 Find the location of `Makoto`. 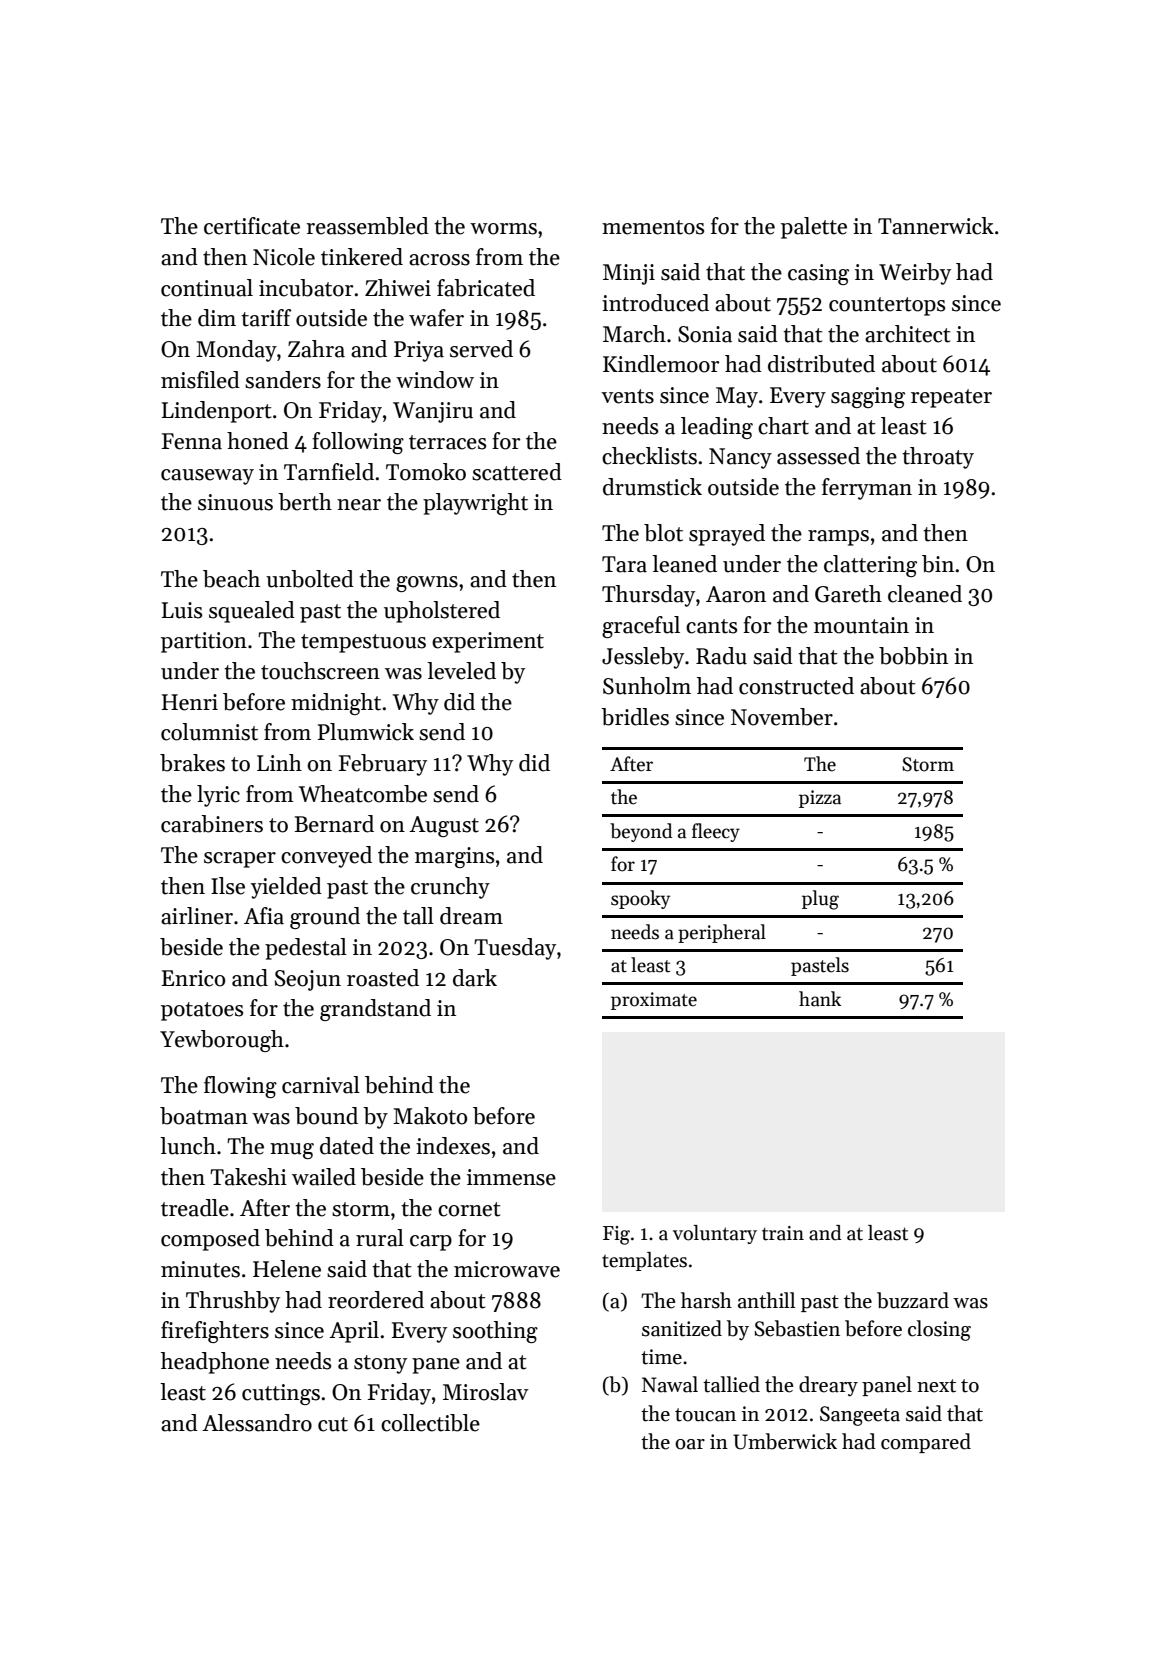

Makoto is located at coordinates (430, 1116).
